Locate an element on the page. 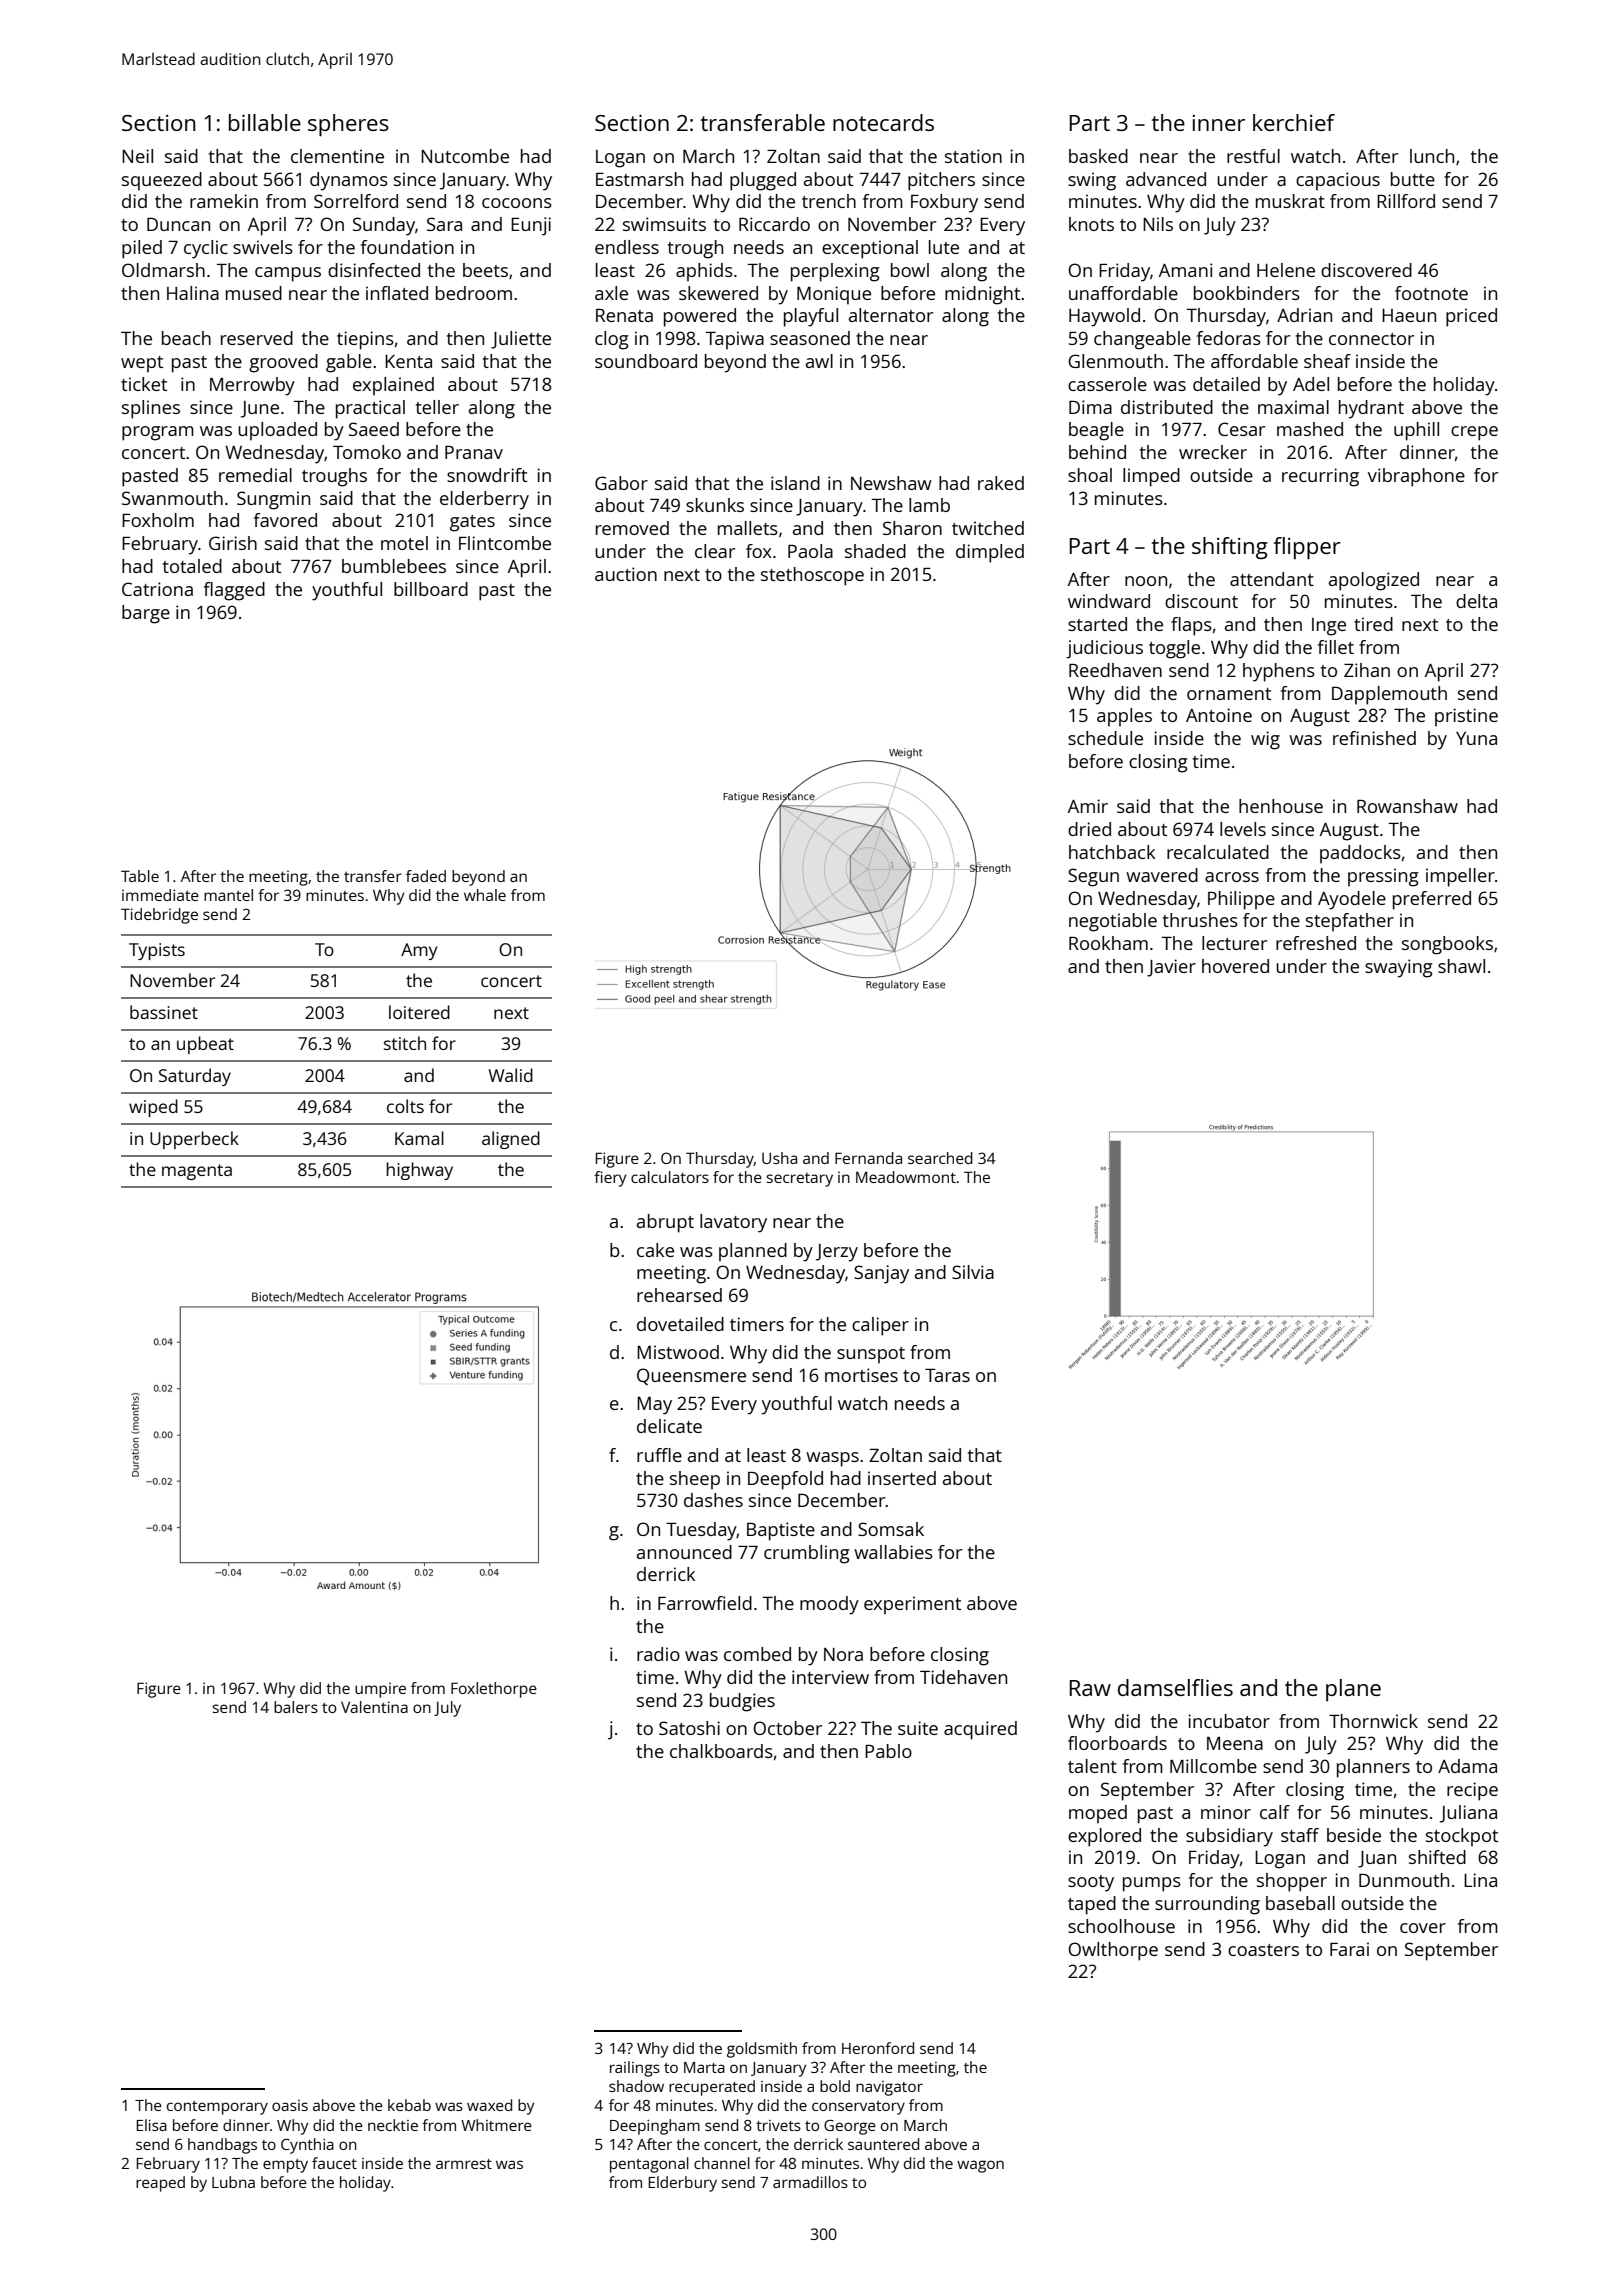 Image resolution: width=1620 pixels, height=2292 pixels. basked is located at coordinates (1098, 156).
